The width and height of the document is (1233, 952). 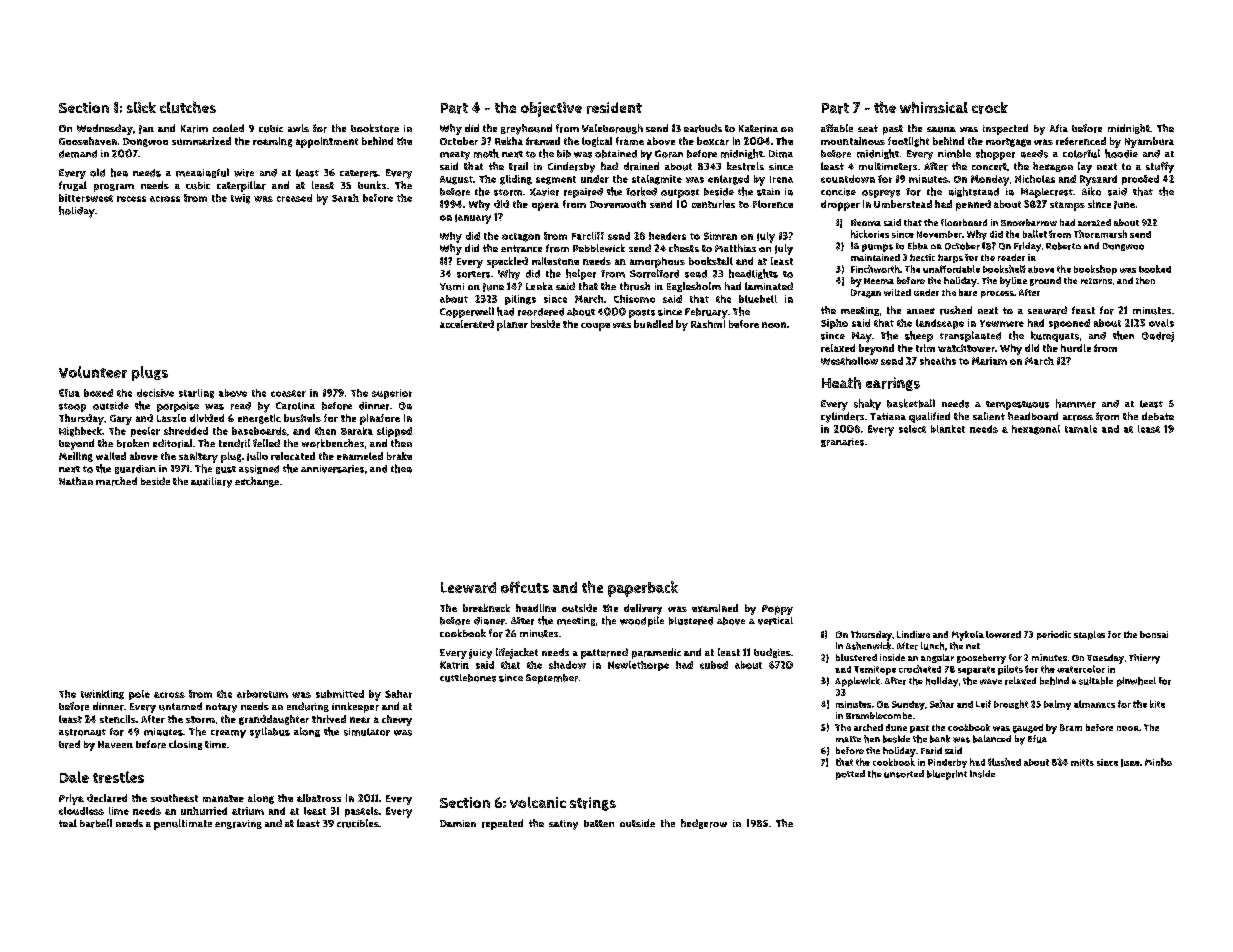 I want to click on watchtower, so click(x=966, y=348).
